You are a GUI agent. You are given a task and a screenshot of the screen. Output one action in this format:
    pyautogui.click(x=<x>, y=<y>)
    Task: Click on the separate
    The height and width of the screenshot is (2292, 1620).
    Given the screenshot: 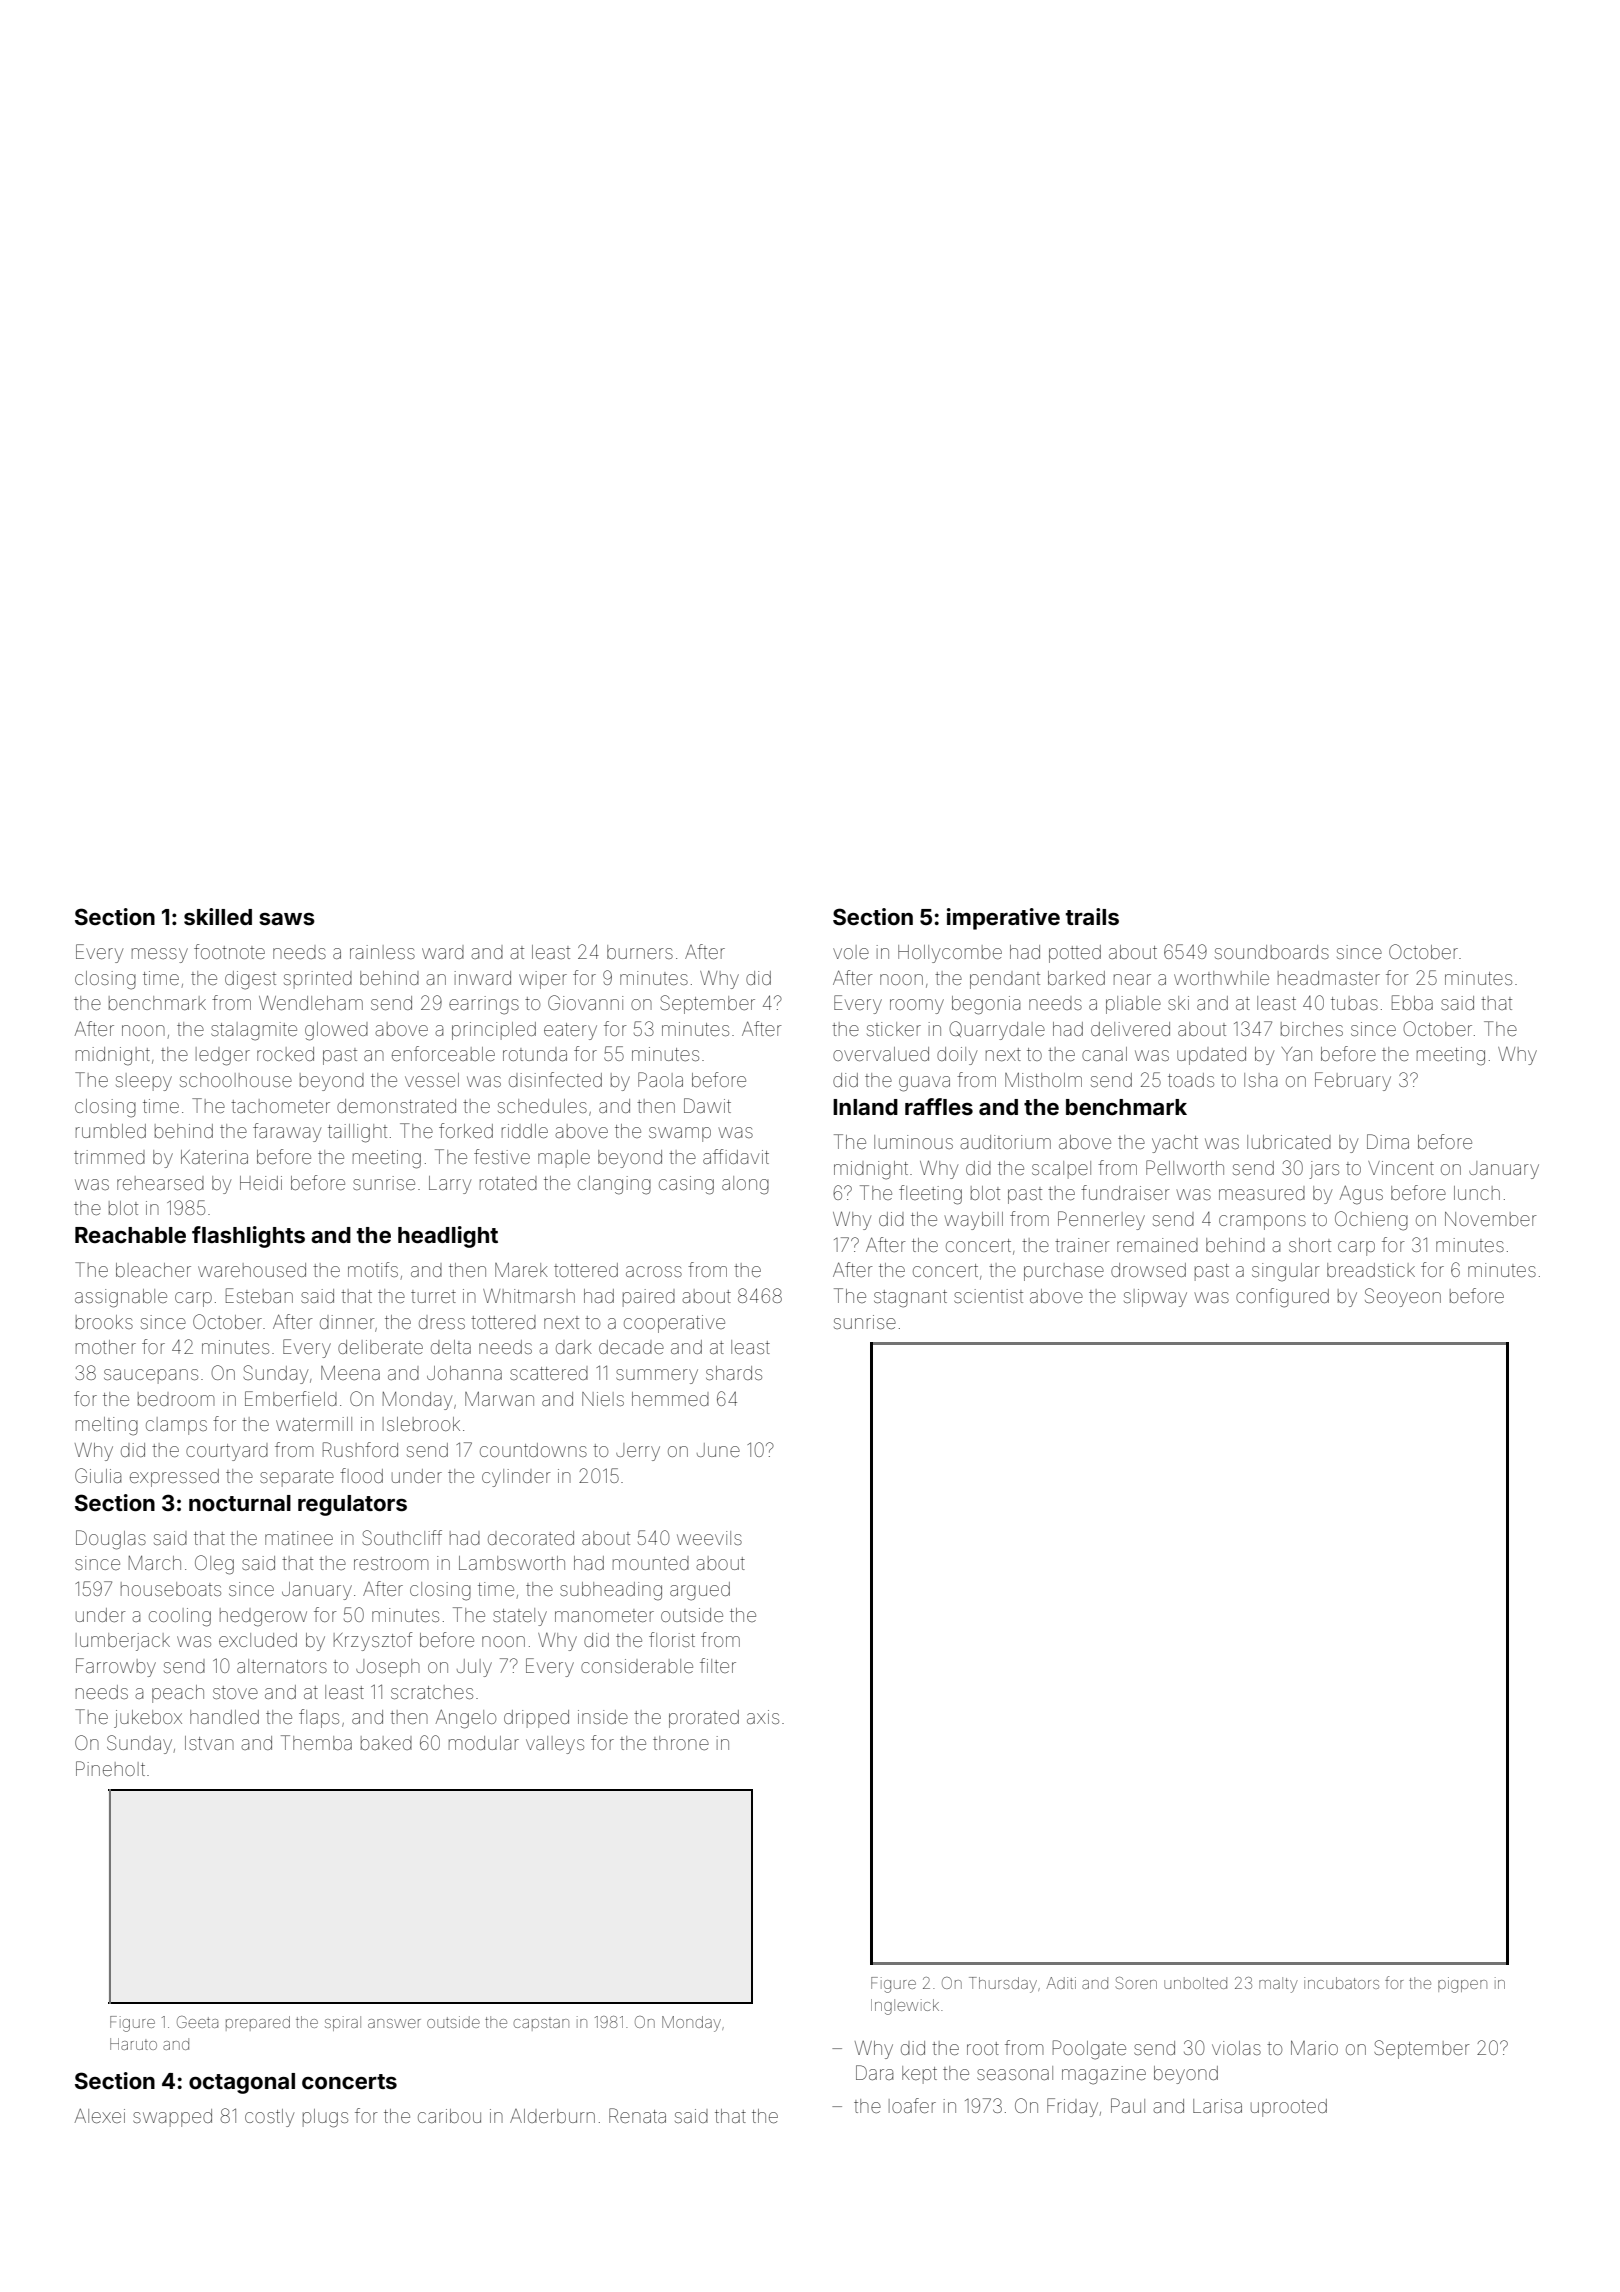 What is the action you would take?
    pyautogui.click(x=297, y=1478)
